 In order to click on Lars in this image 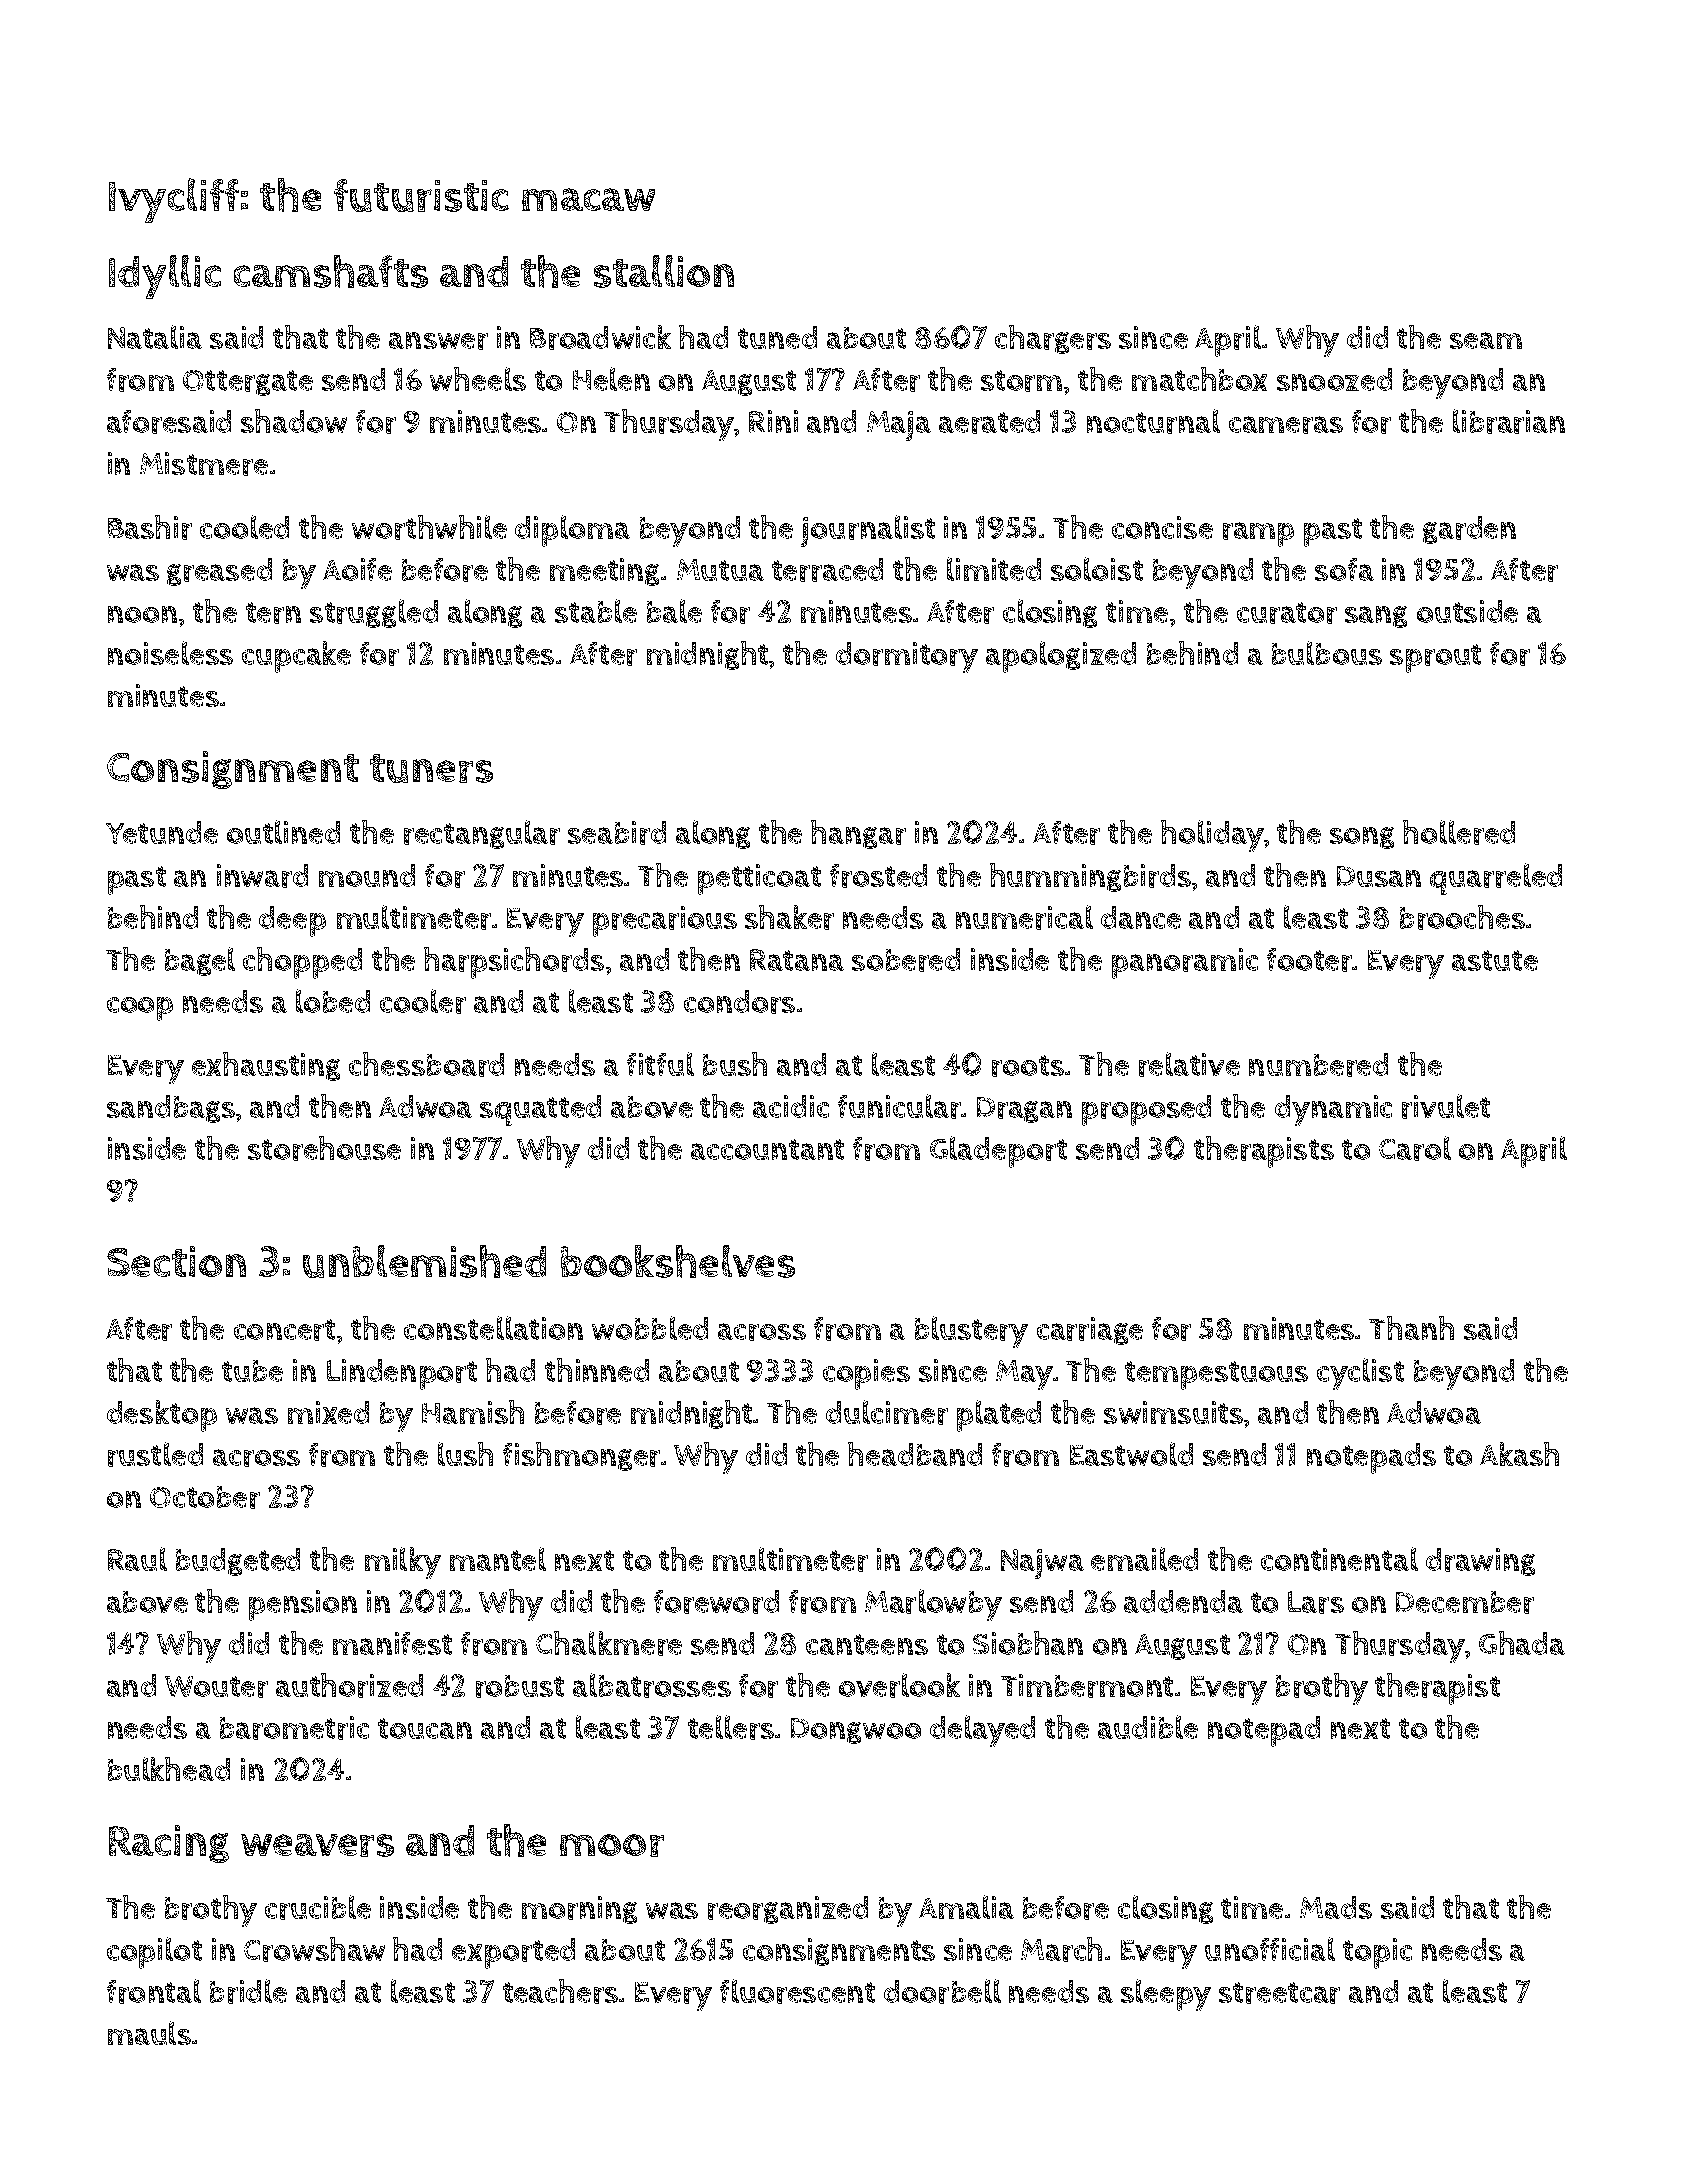, I will do `click(1316, 1602)`.
